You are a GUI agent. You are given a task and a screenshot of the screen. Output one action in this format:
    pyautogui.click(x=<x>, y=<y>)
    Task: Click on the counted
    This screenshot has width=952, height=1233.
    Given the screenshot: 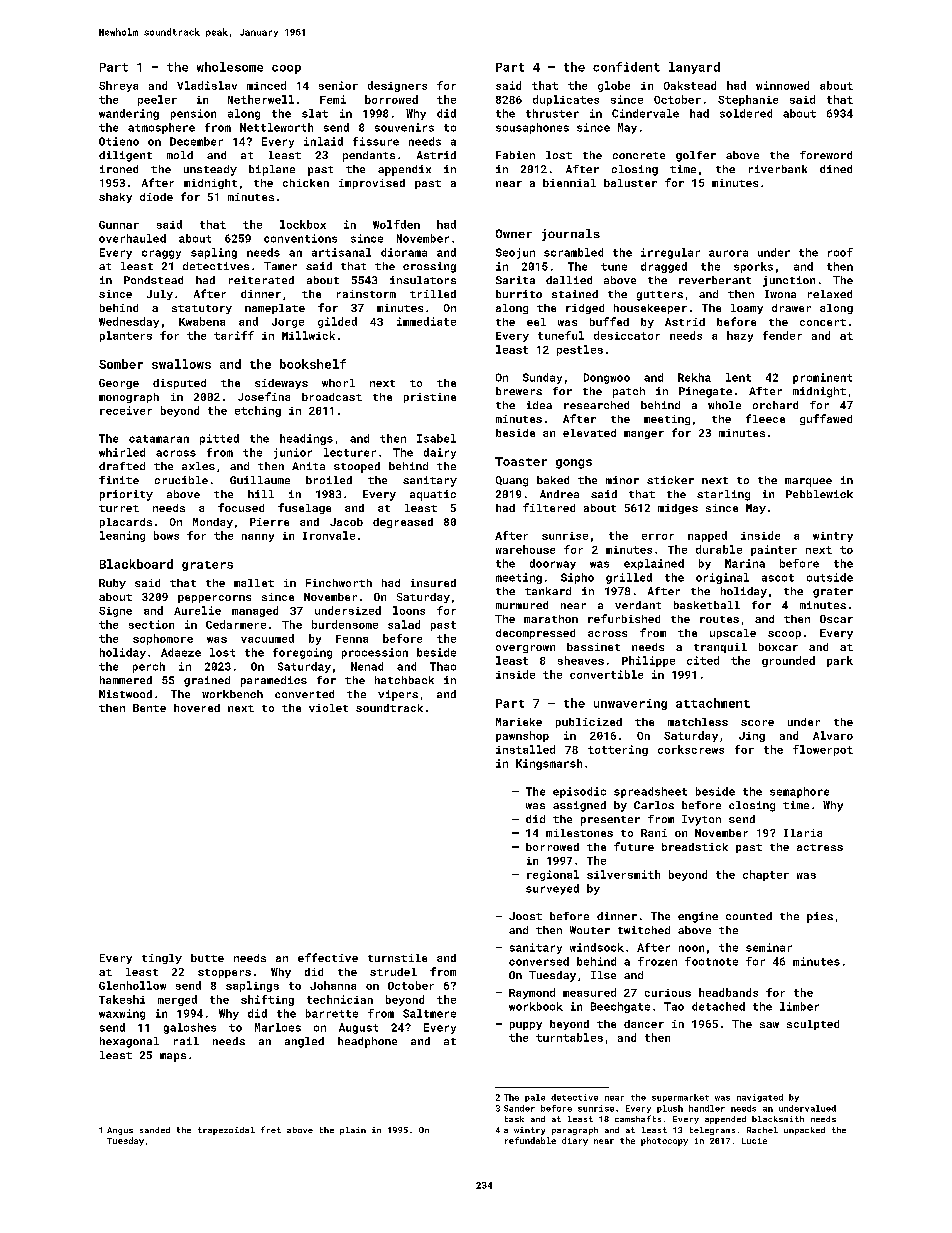 What is the action you would take?
    pyautogui.click(x=749, y=916)
